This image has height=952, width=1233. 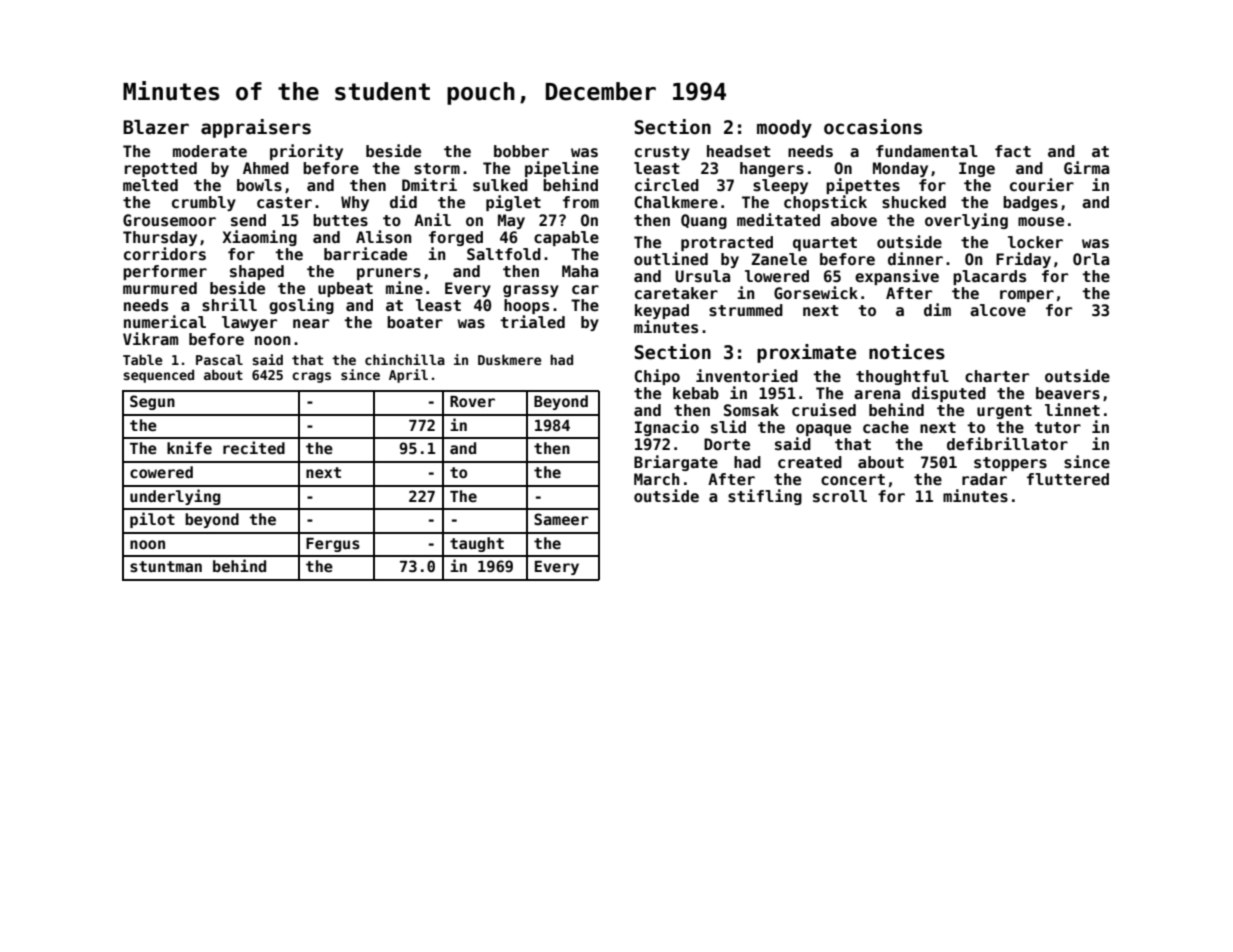 I want to click on crags, so click(x=311, y=377).
